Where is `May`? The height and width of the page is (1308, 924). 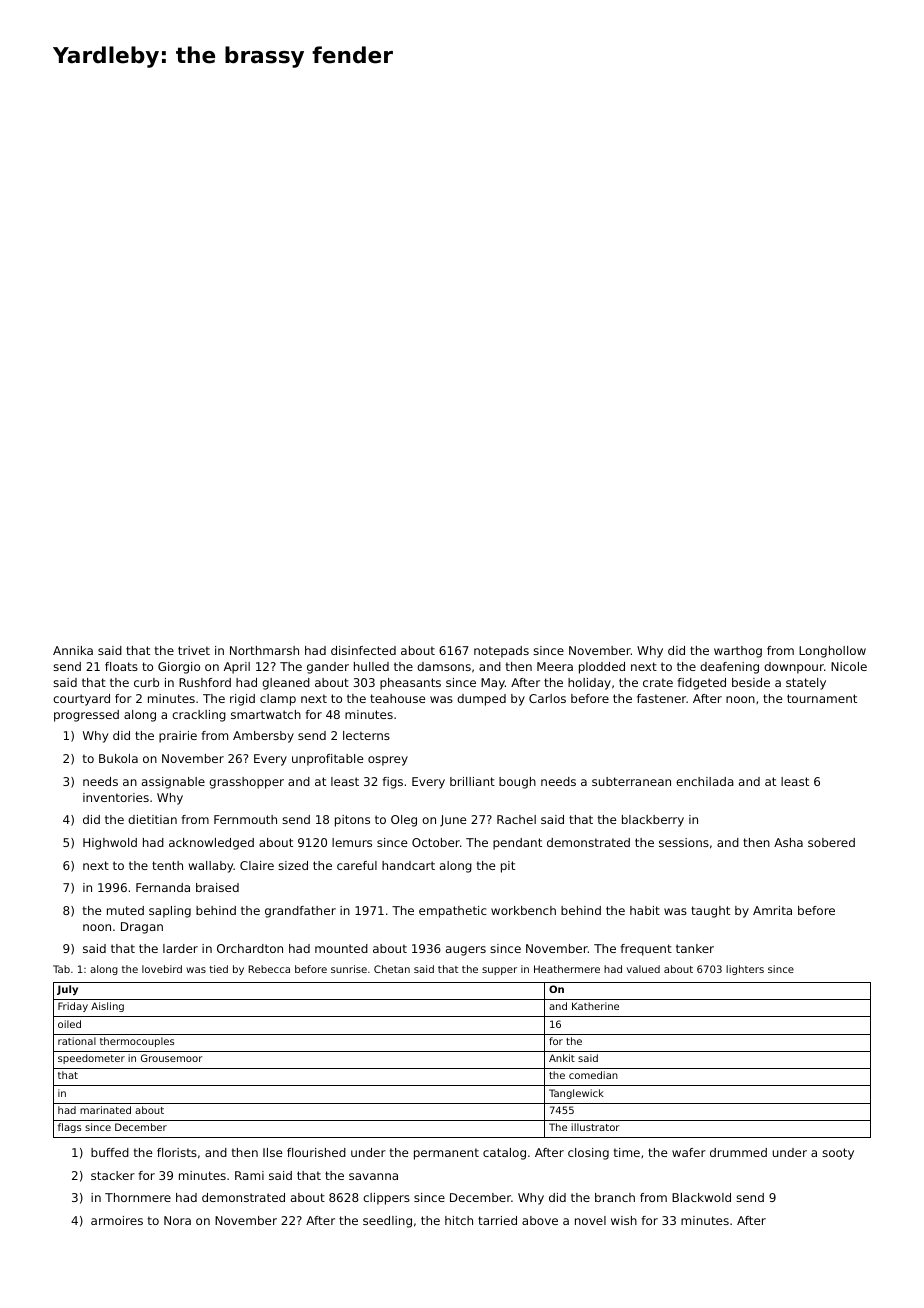
May is located at coordinates (493, 684).
